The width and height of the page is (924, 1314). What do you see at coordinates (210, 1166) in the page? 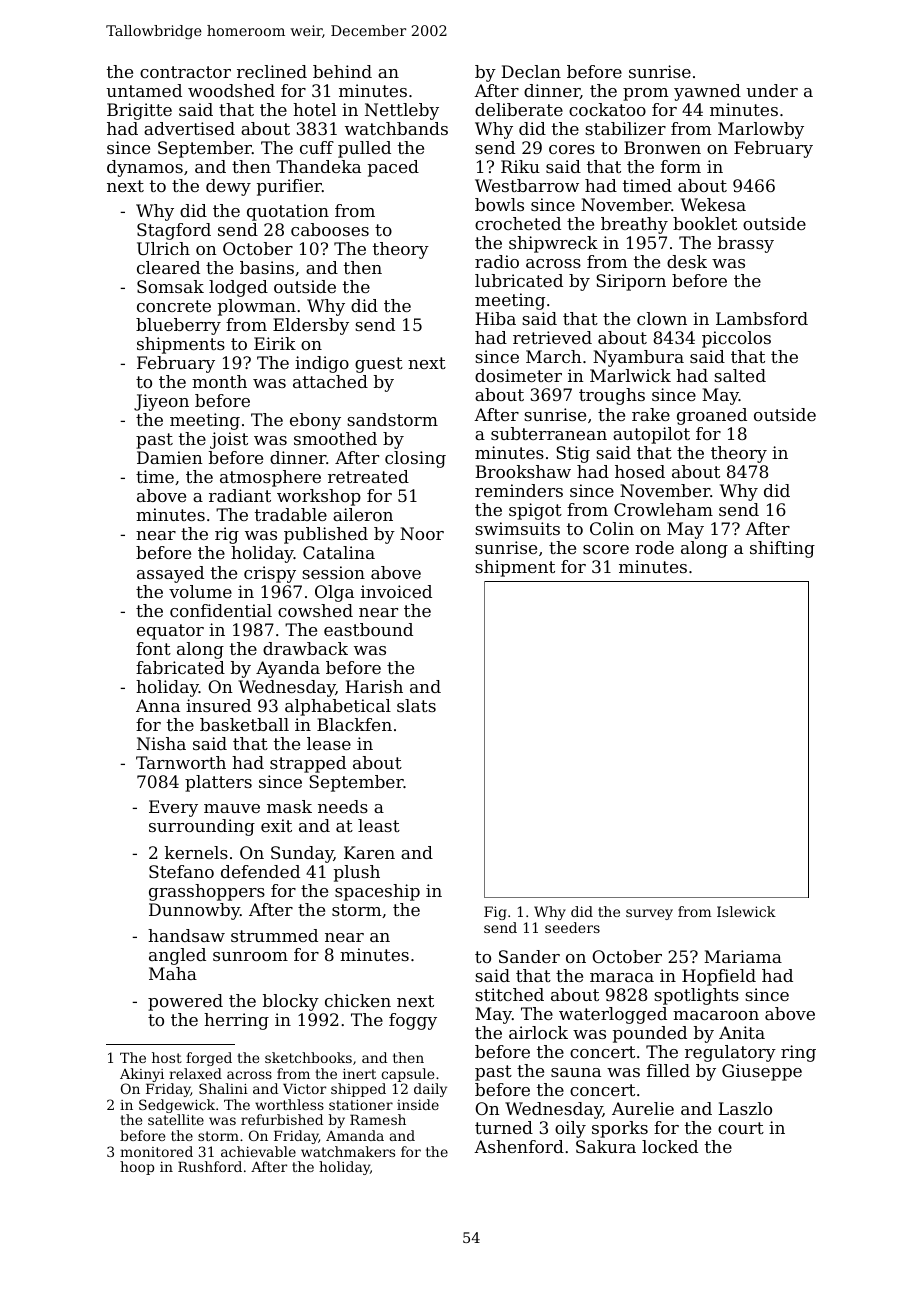
I see `Rushford` at bounding box center [210, 1166].
